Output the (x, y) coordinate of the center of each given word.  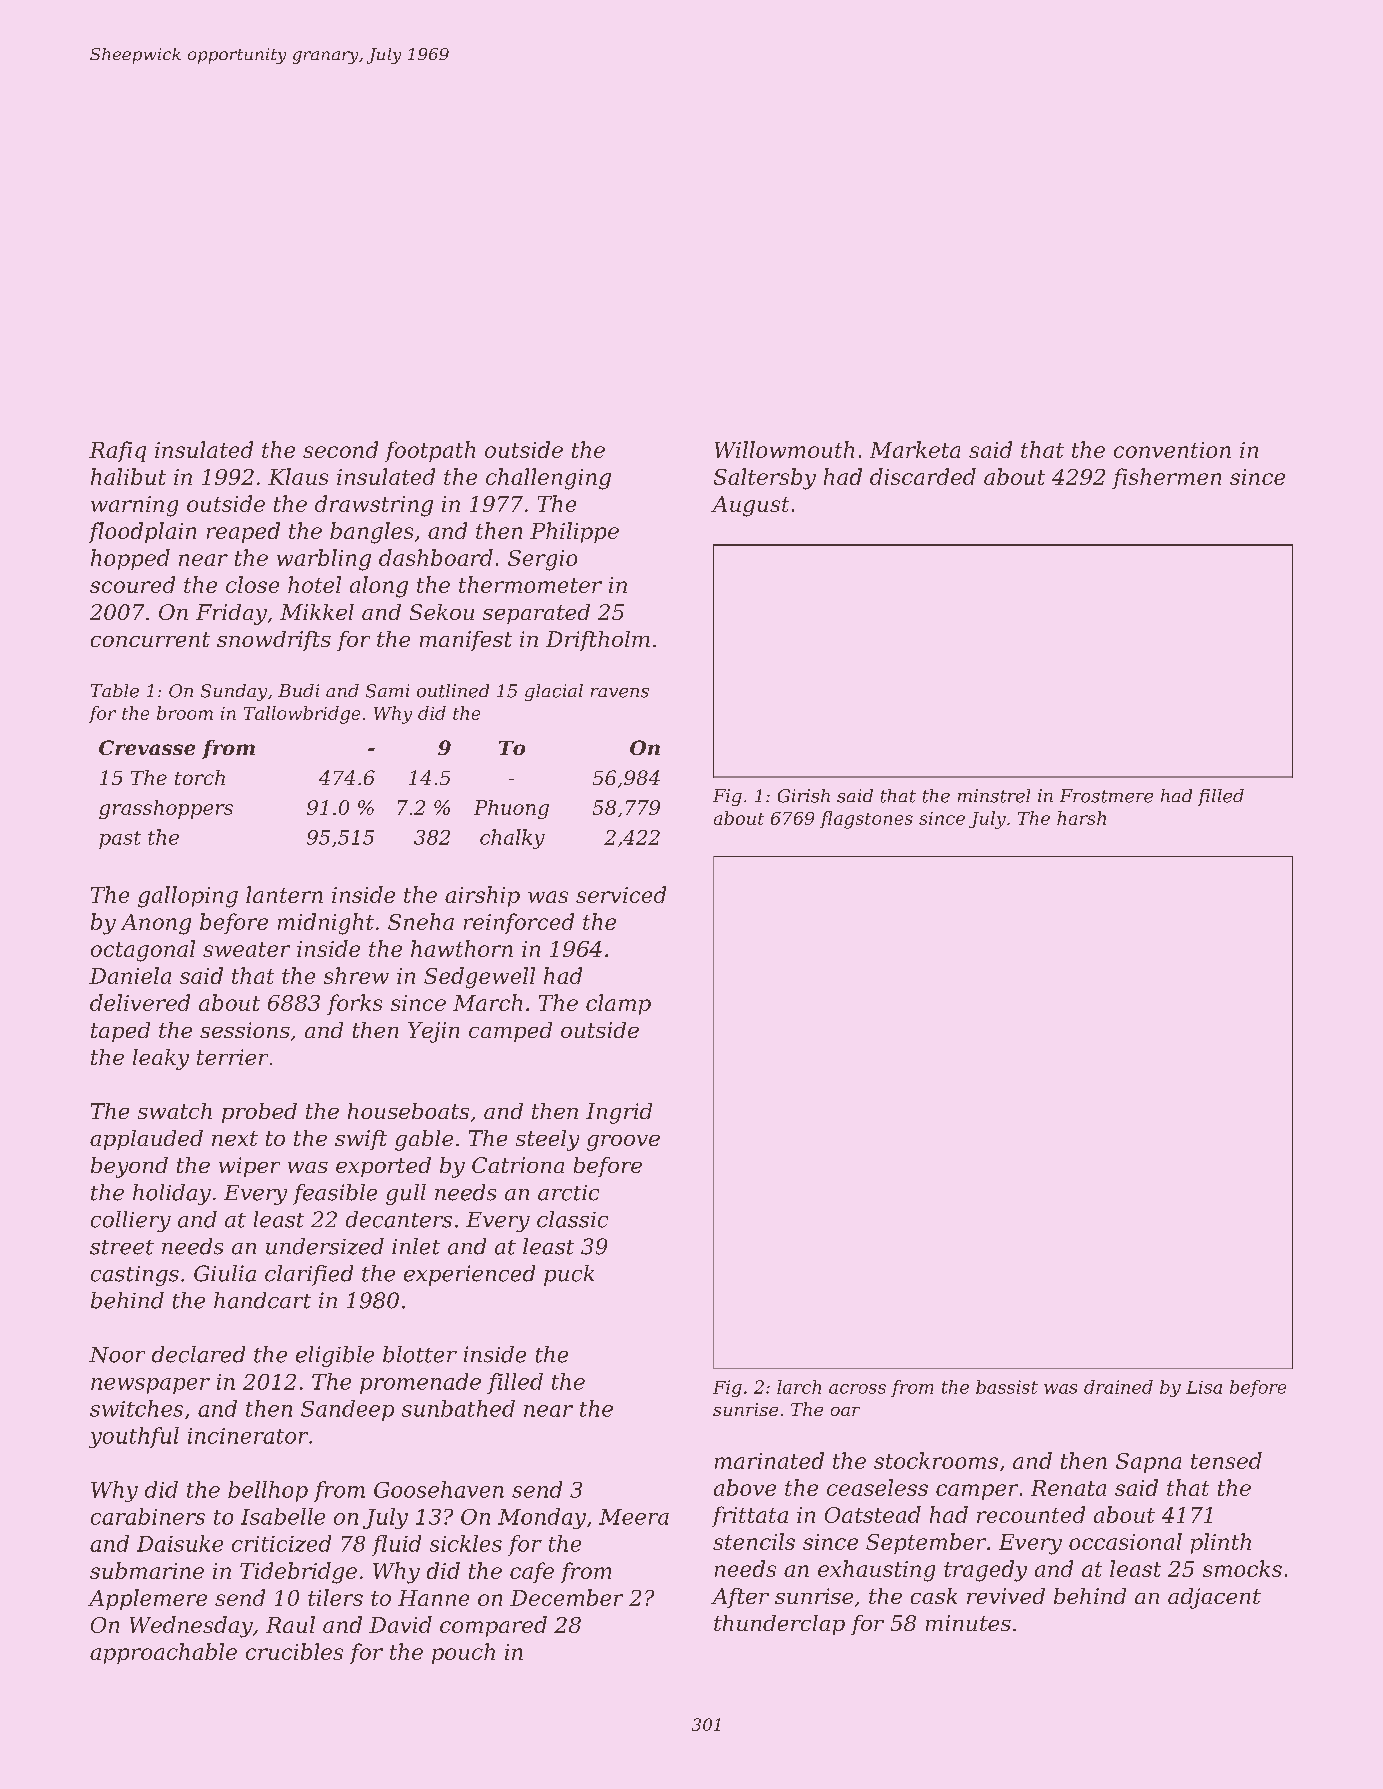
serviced (621, 894)
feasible (335, 1194)
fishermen (1166, 478)
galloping (188, 897)
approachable (163, 1653)
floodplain (142, 532)
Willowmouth (784, 449)
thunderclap (779, 1625)
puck (569, 1275)
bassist (1007, 1387)
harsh (1081, 818)
